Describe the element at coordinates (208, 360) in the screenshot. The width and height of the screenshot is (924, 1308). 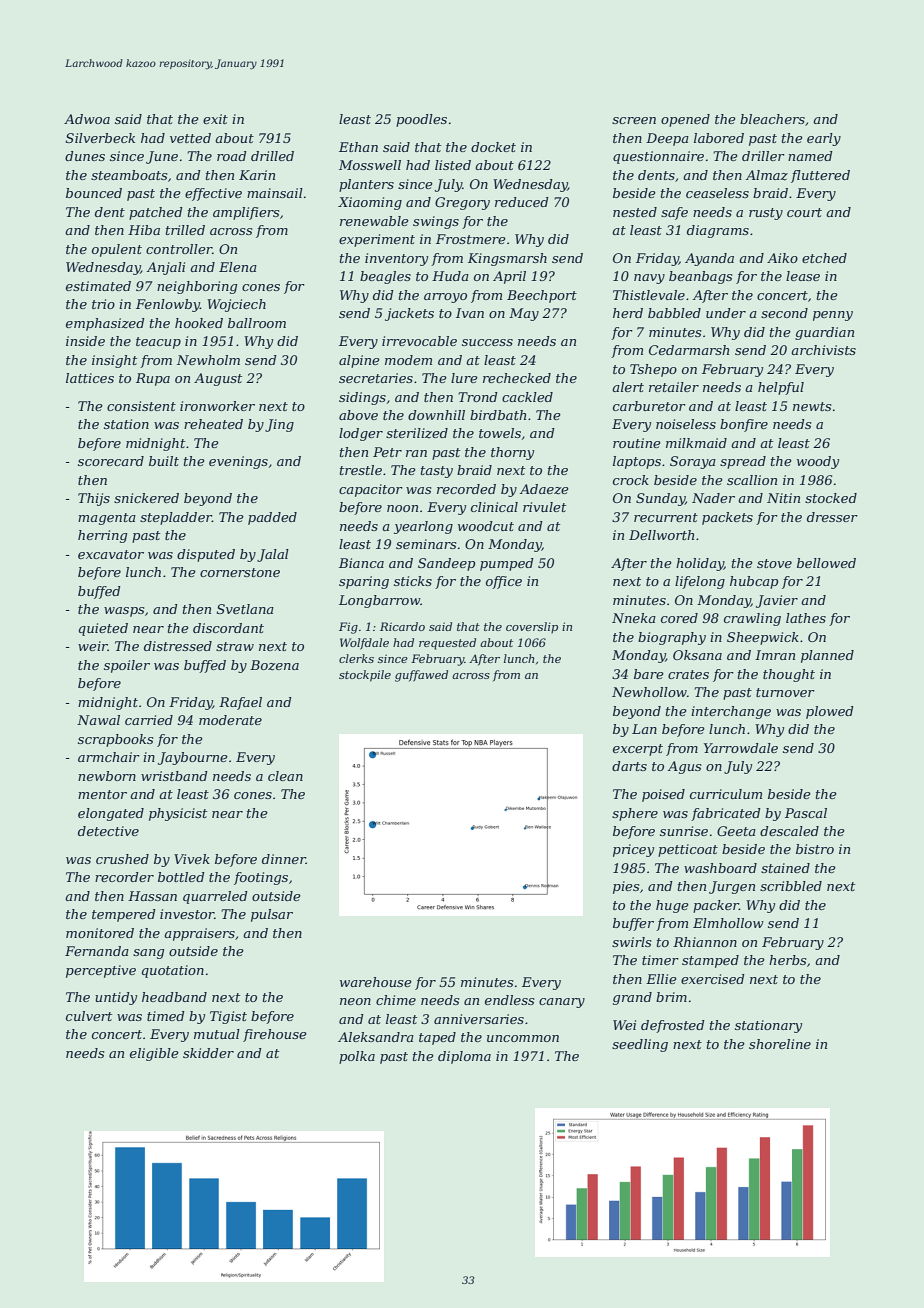
I see `Newholm` at that location.
